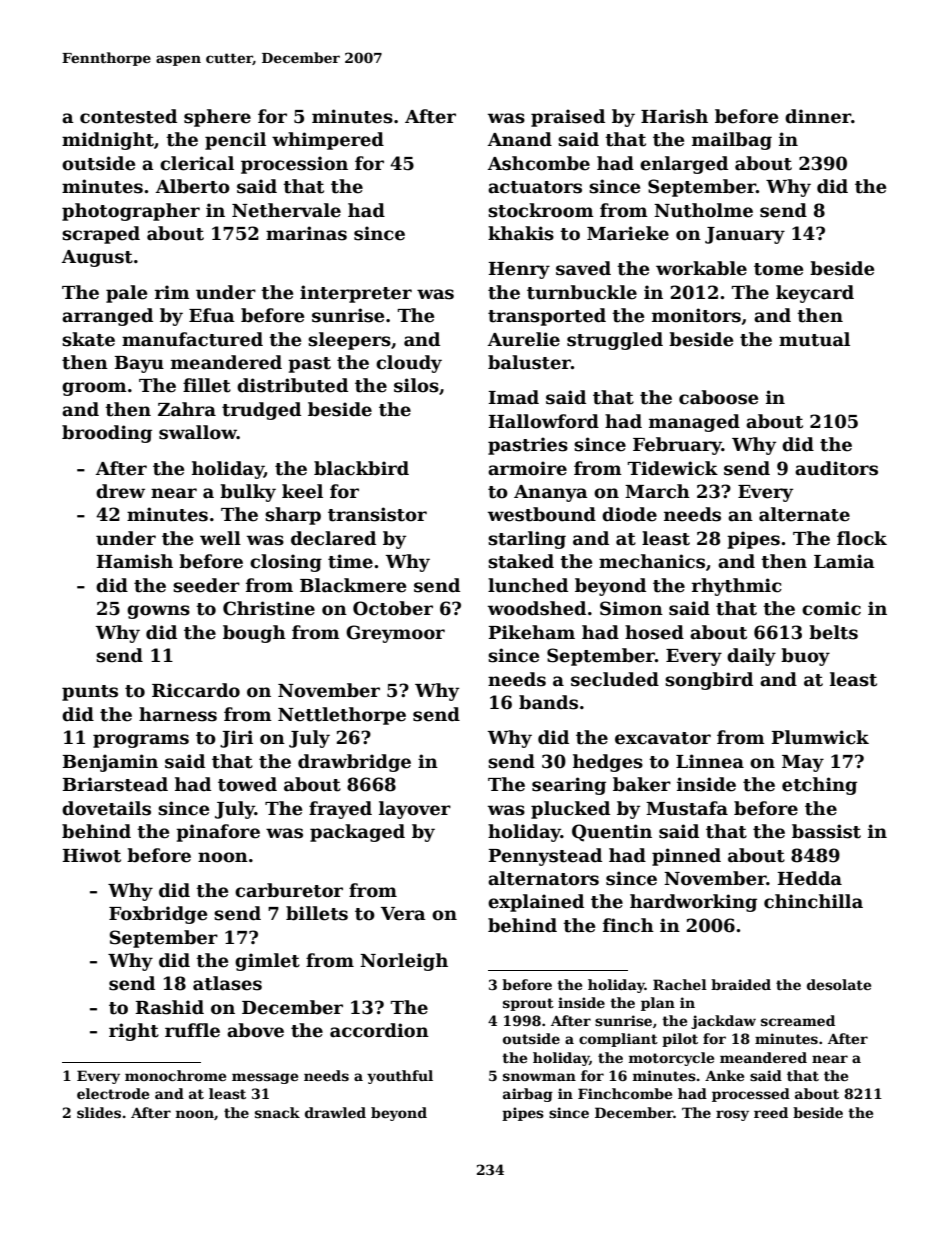 The image size is (952, 1233). Describe the element at coordinates (745, 235) in the screenshot. I see `January` at that location.
